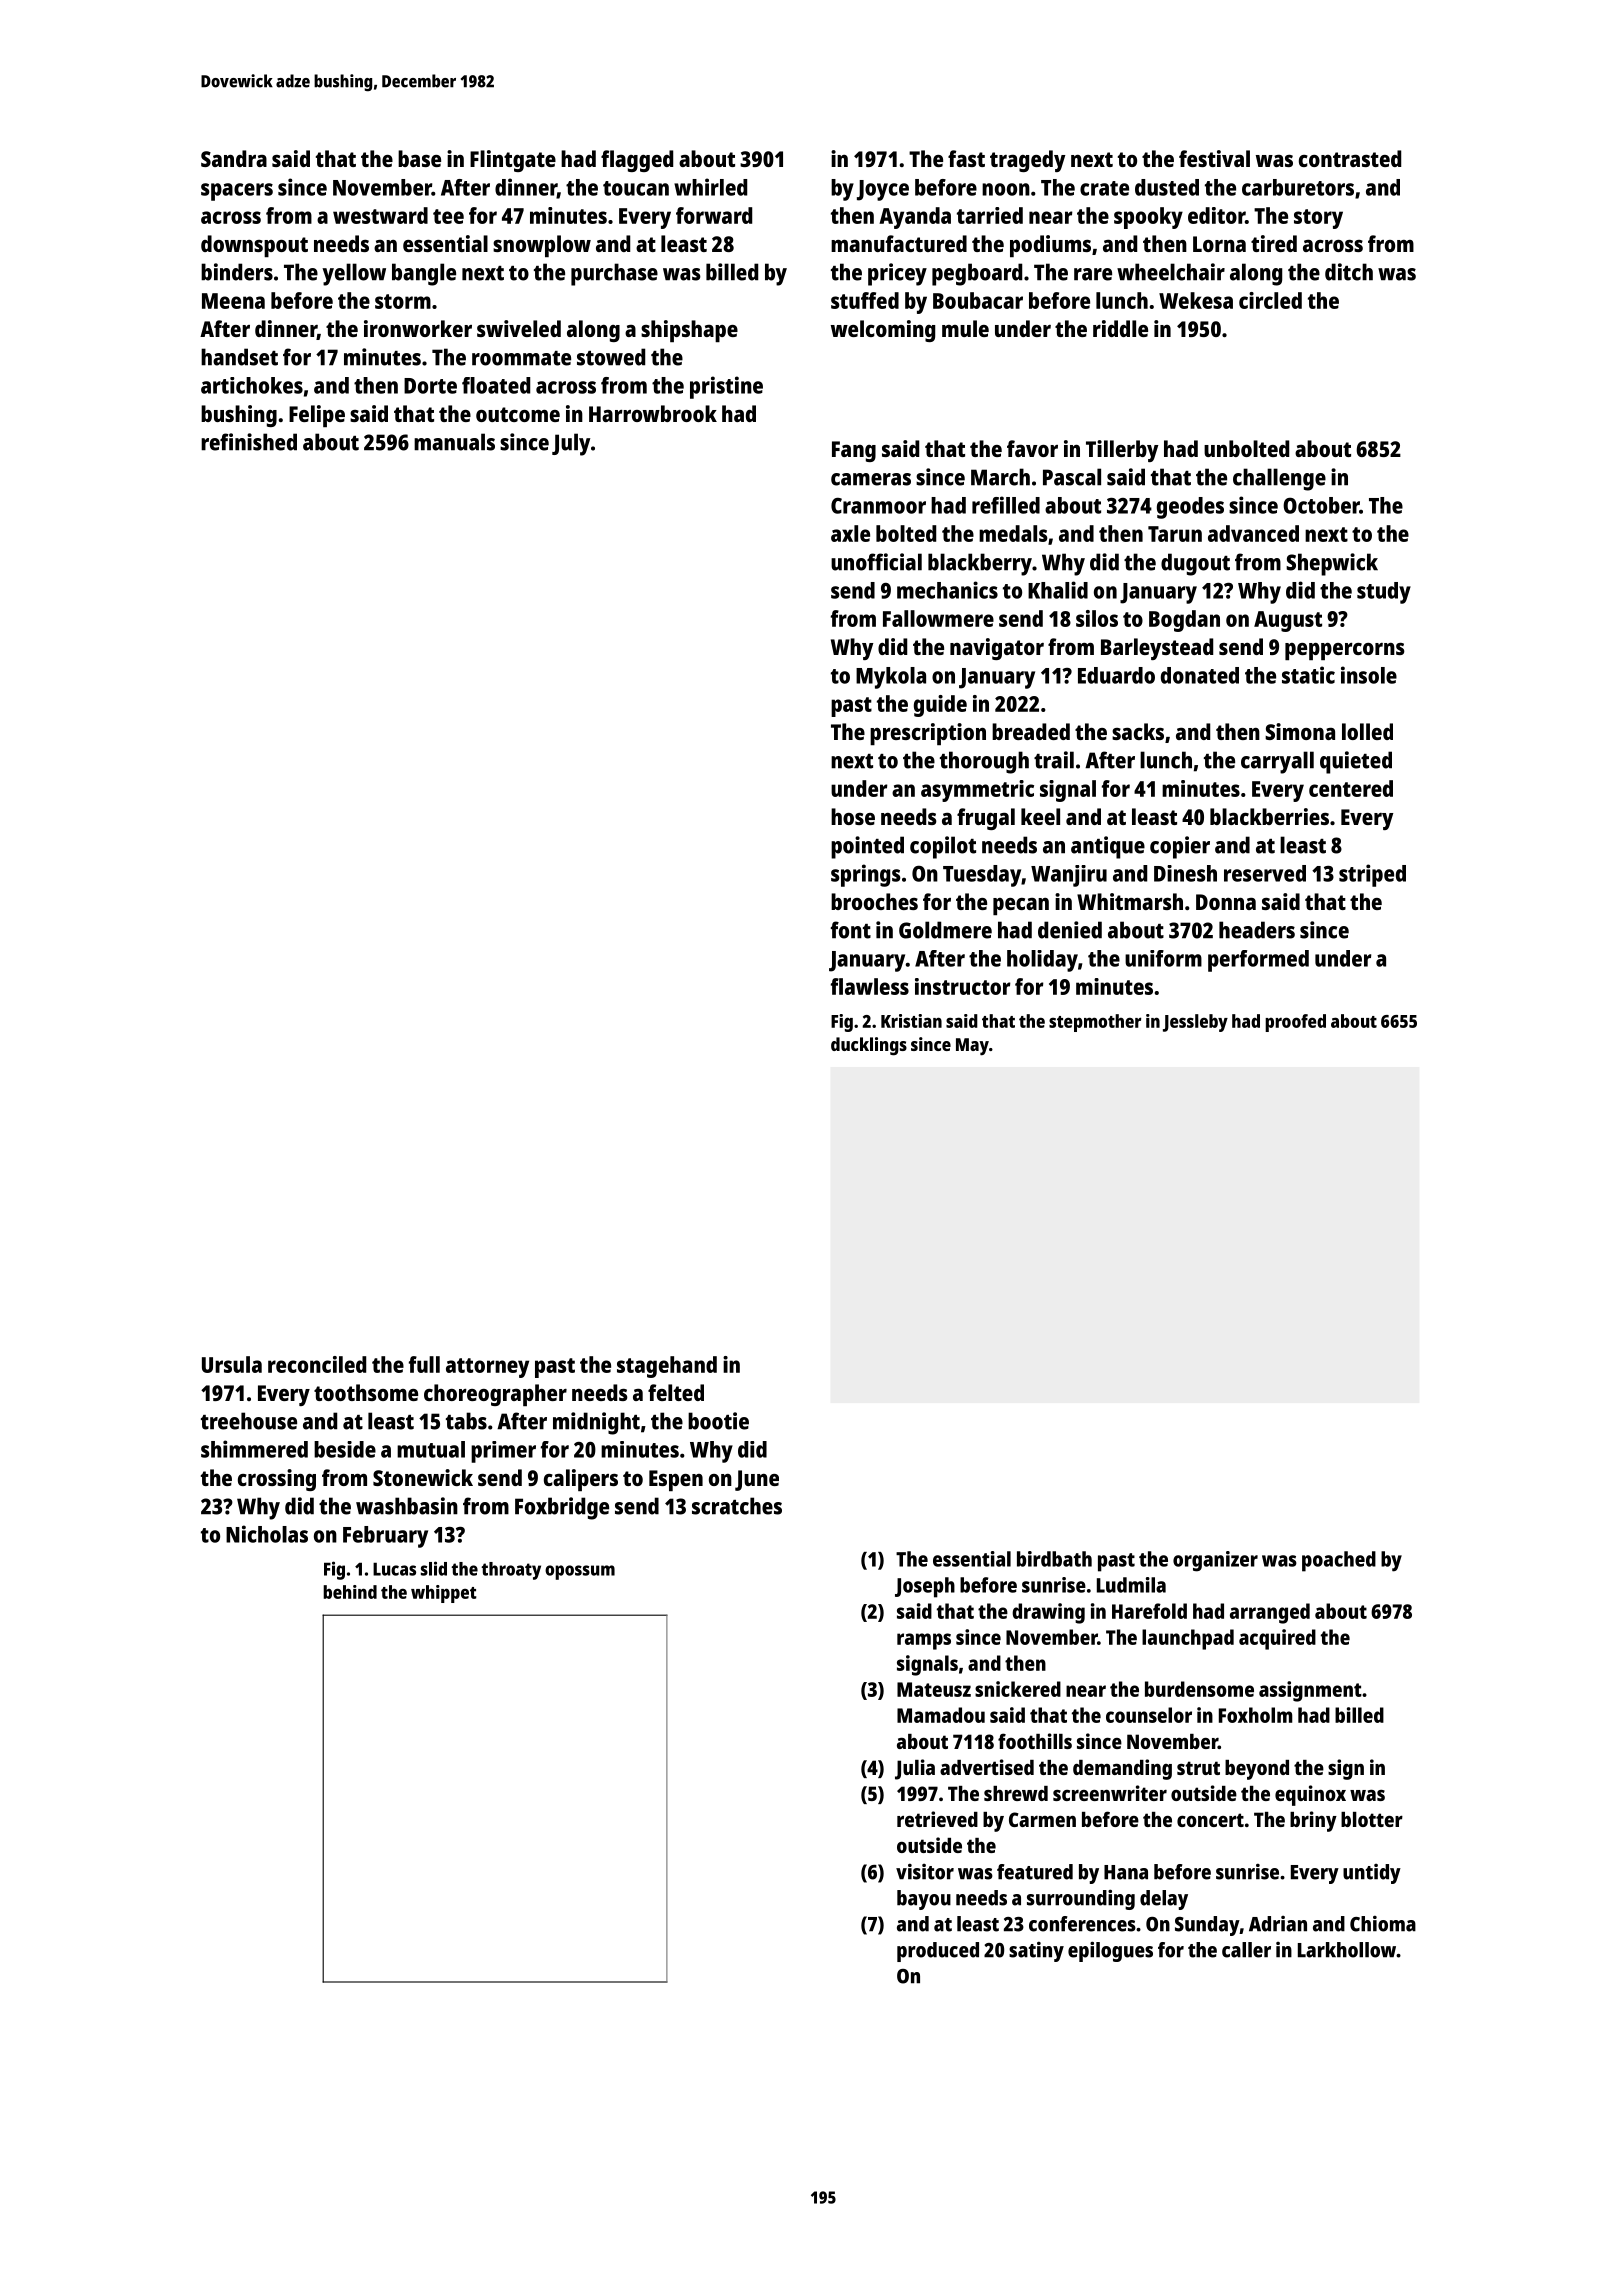 The image size is (1620, 2292). Describe the element at coordinates (891, 678) in the document. I see `Mykola` at that location.
